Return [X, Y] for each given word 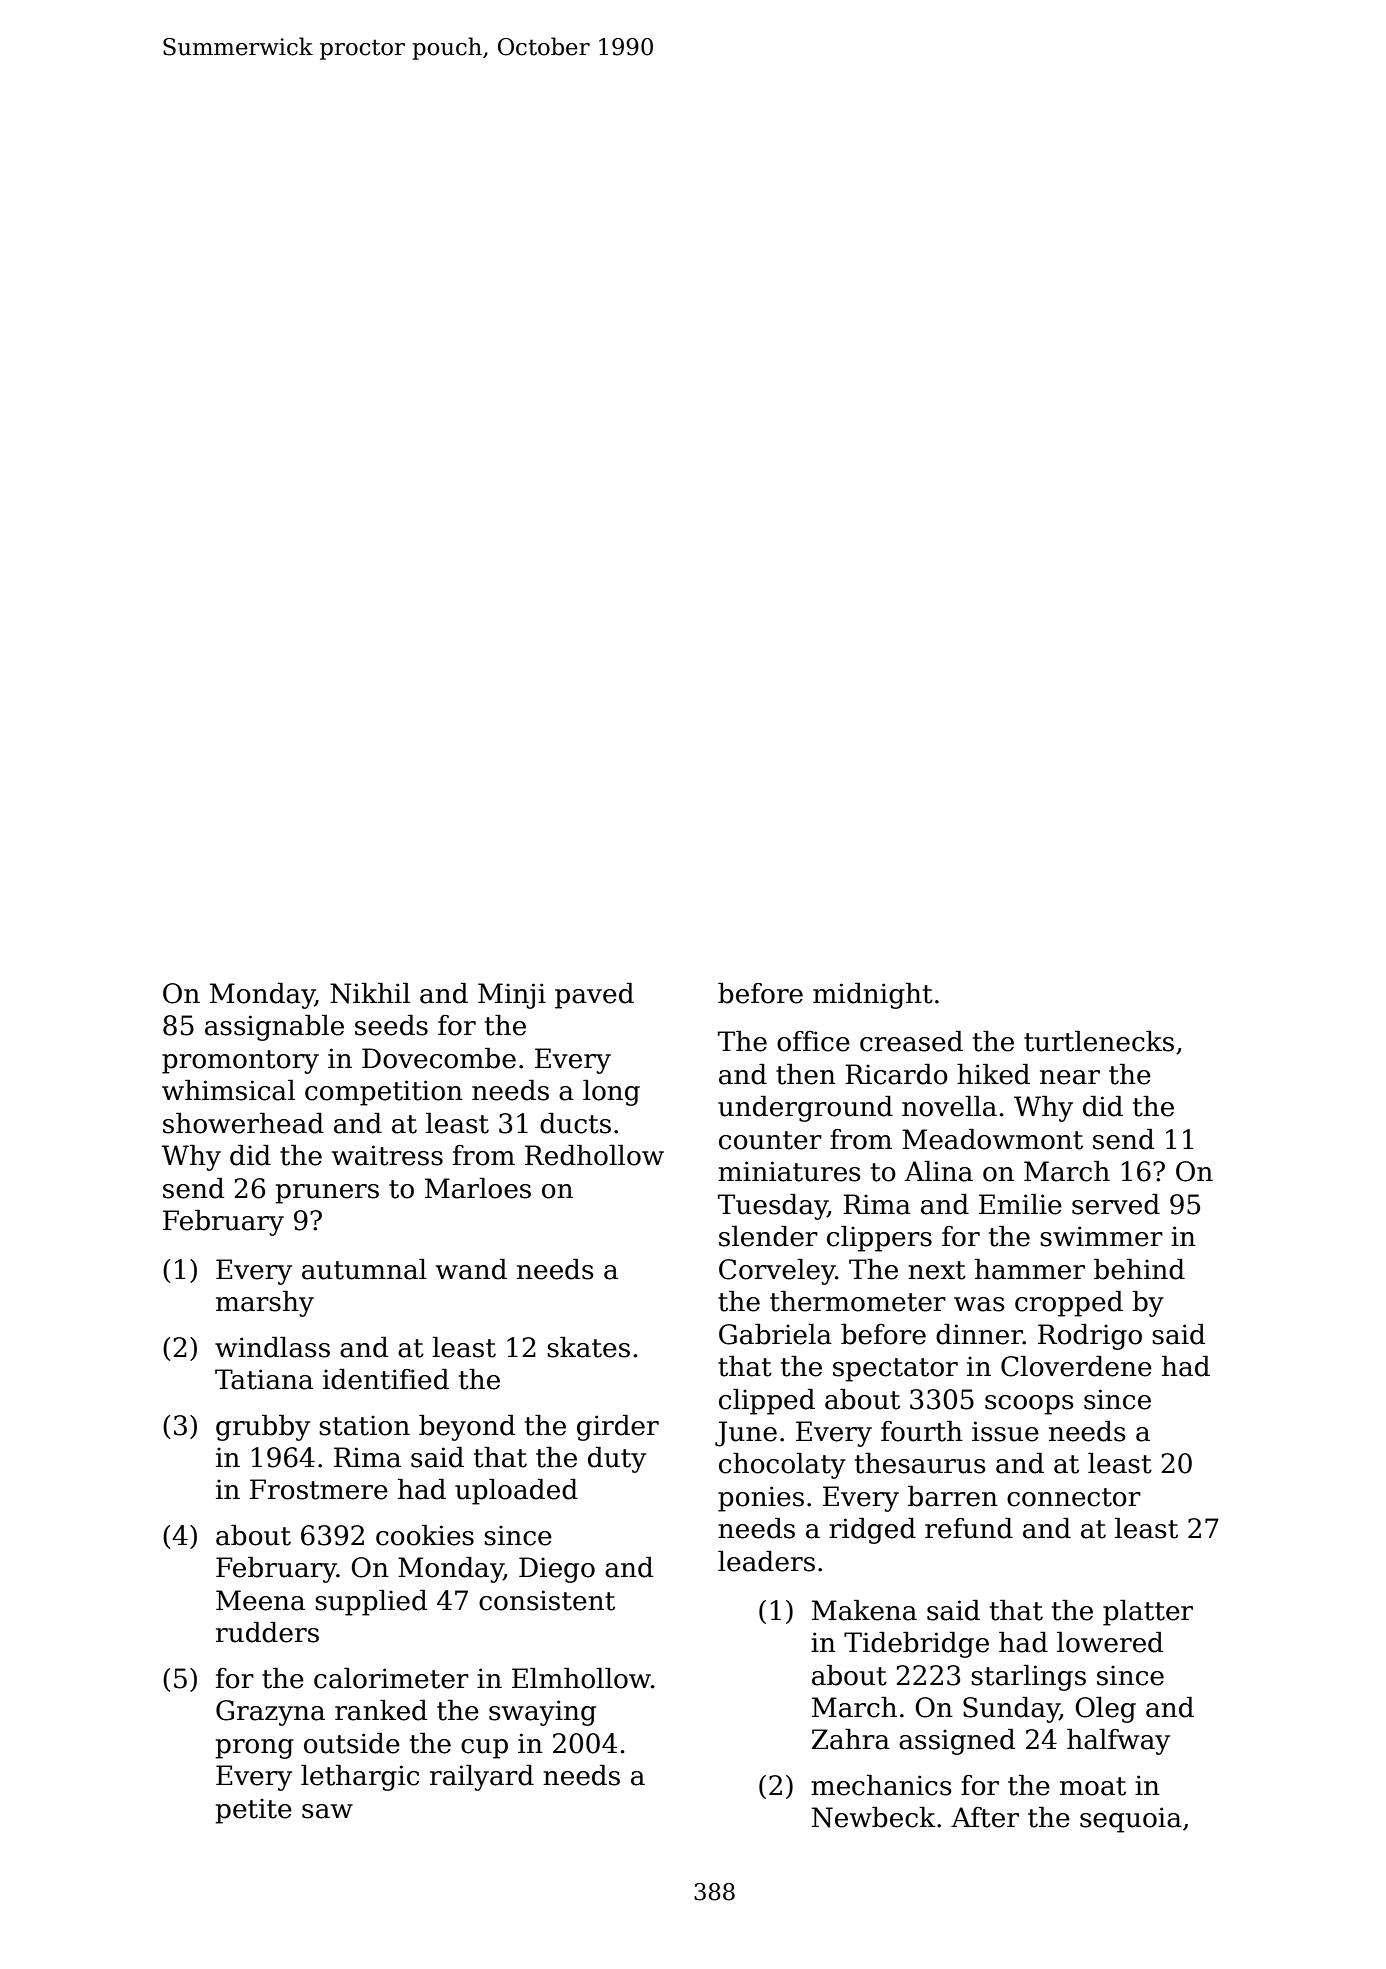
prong [254, 1749]
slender [768, 1236]
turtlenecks [1099, 1041]
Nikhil [370, 993]
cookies [425, 1535]
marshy [265, 1304]
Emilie [1020, 1204]
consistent [547, 1600]
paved [594, 996]
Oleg [1105, 1710]
